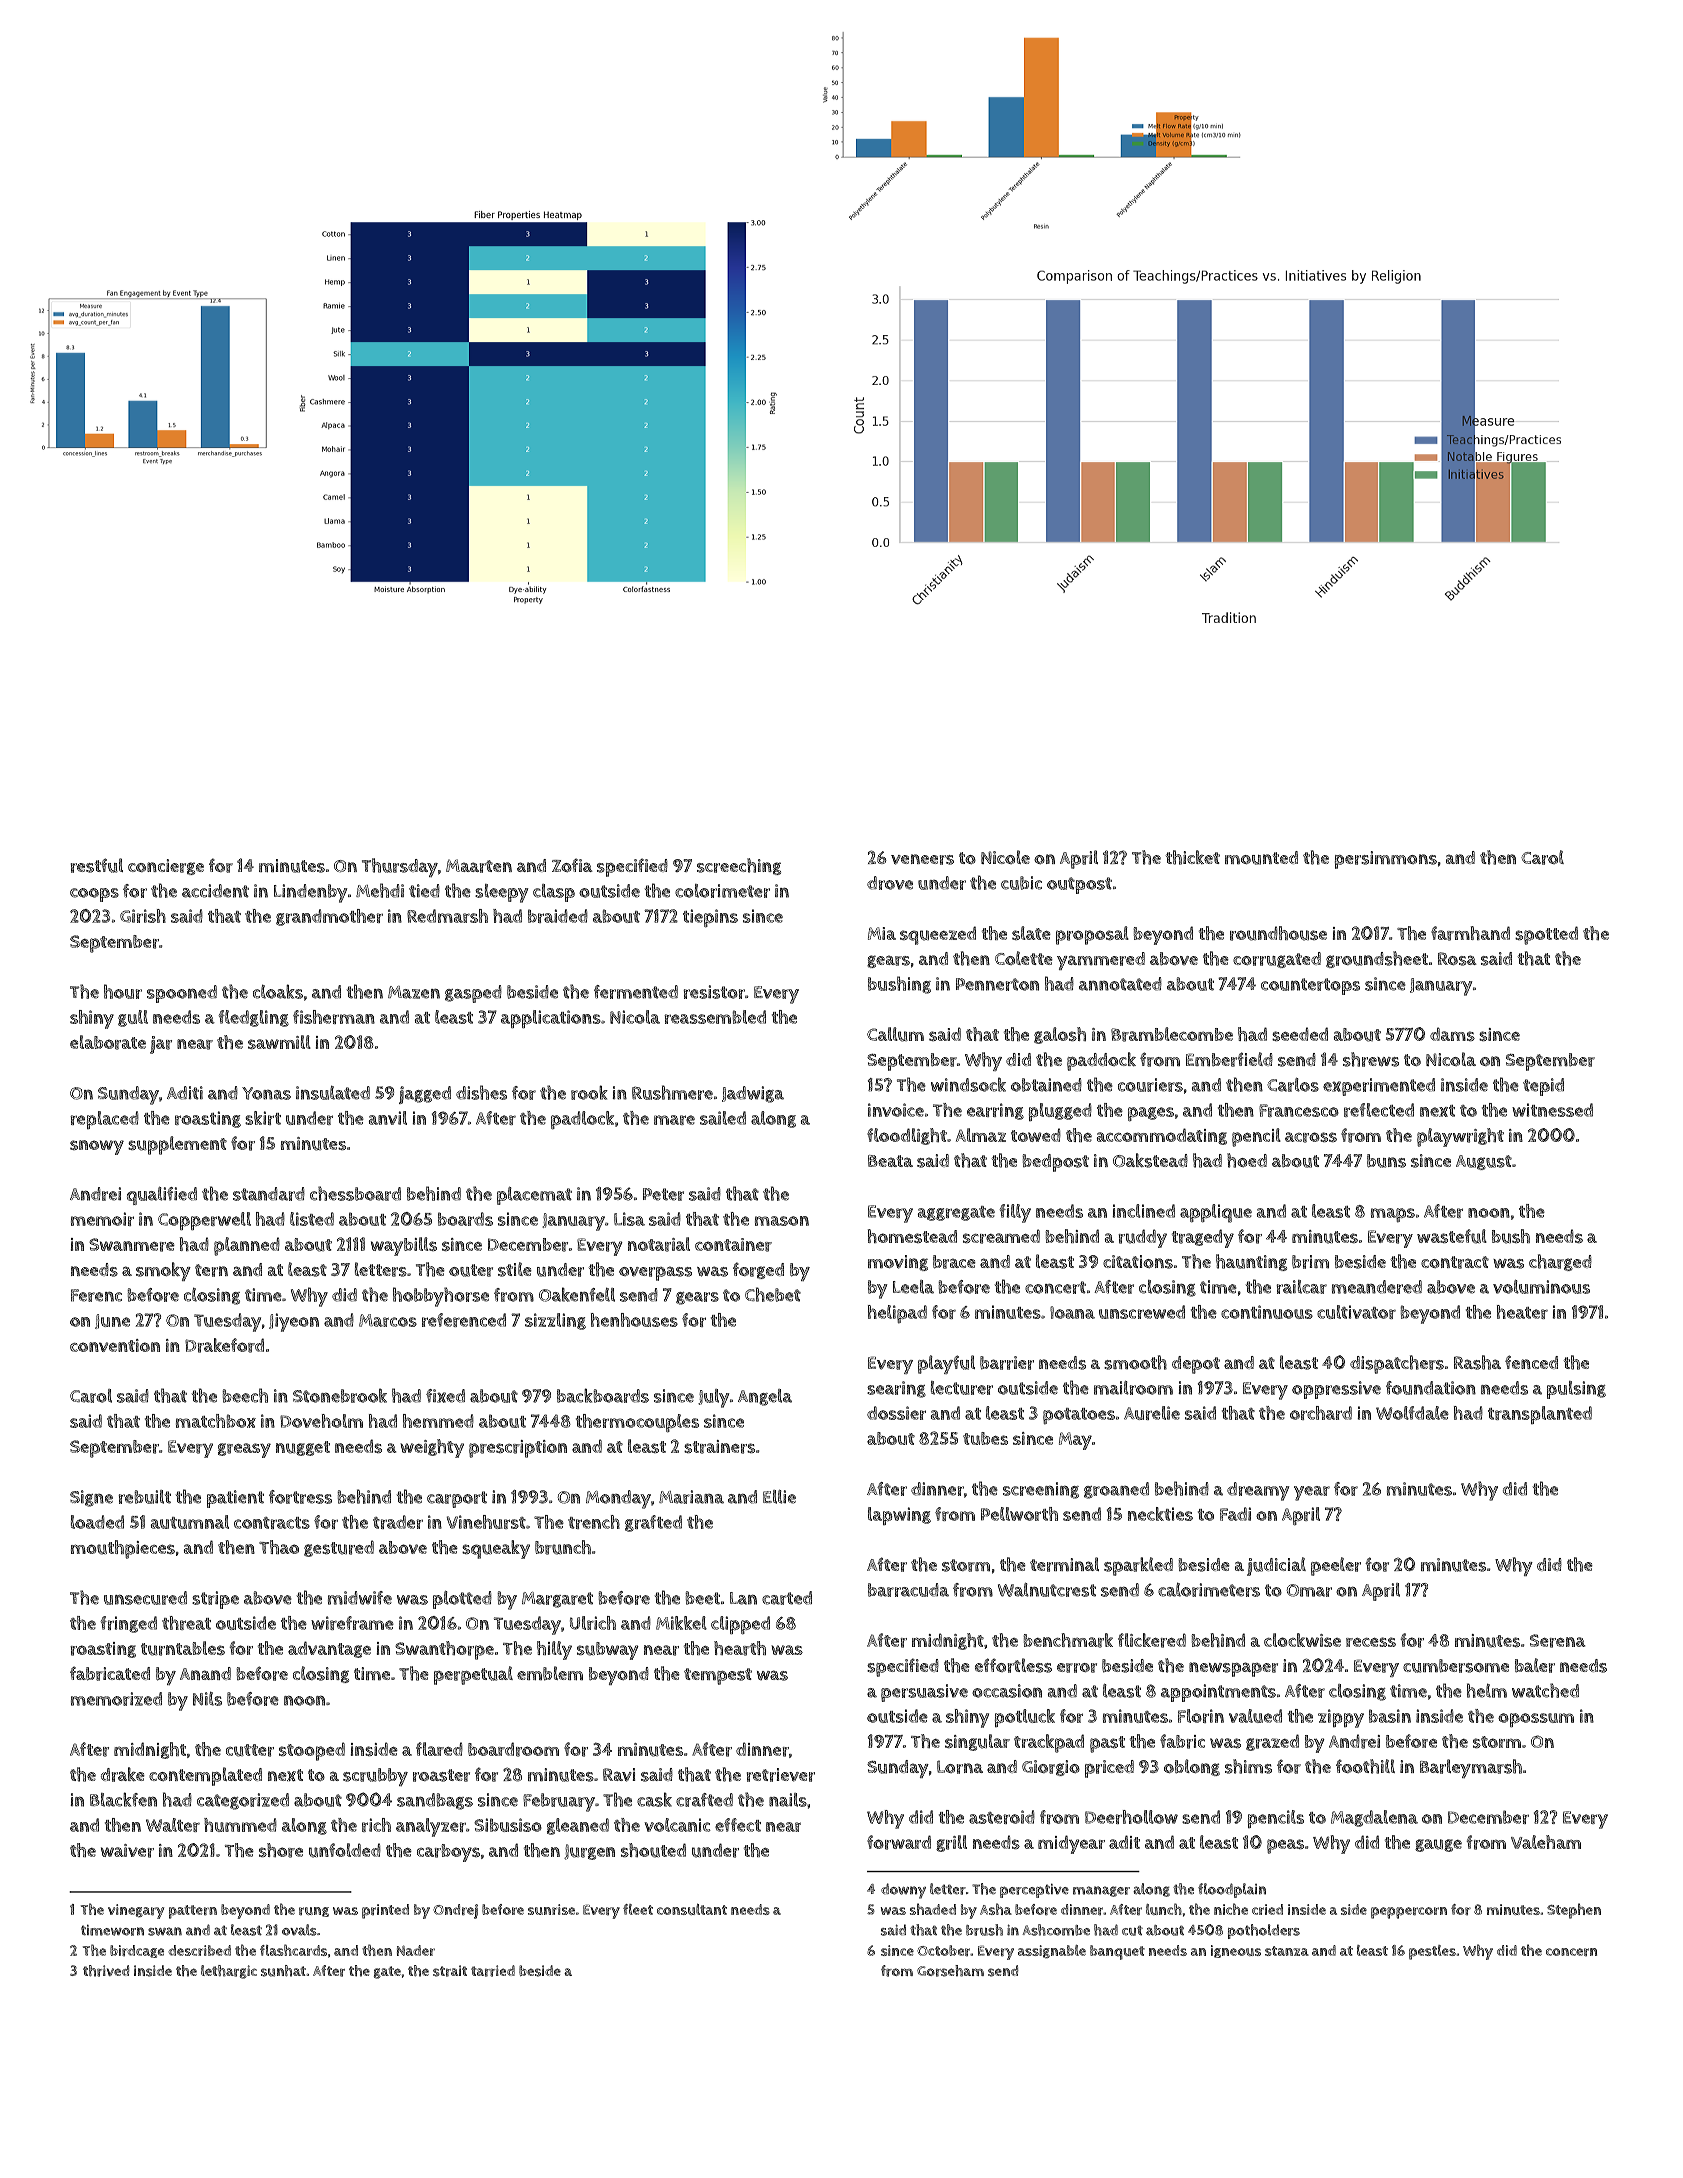 The width and height of the image is (1683, 2178). Describe the element at coordinates (294, 1322) in the image. I see `Jiyeon` at that location.
